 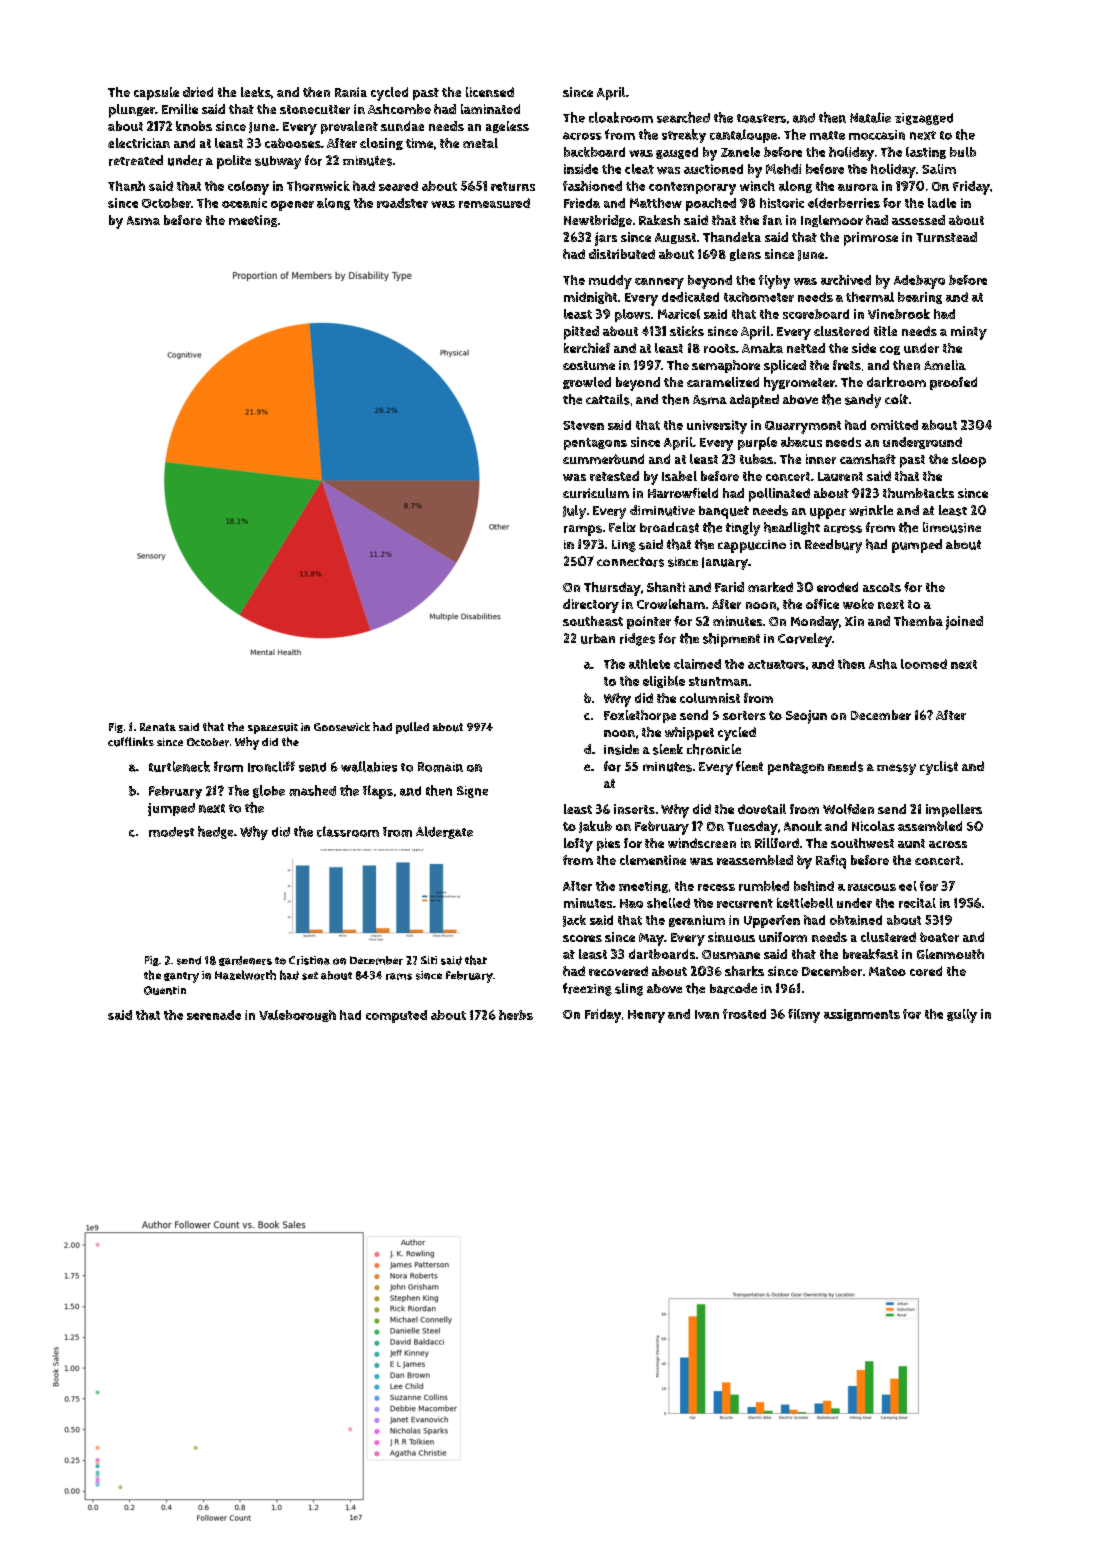 I want to click on Rania, so click(x=351, y=92).
